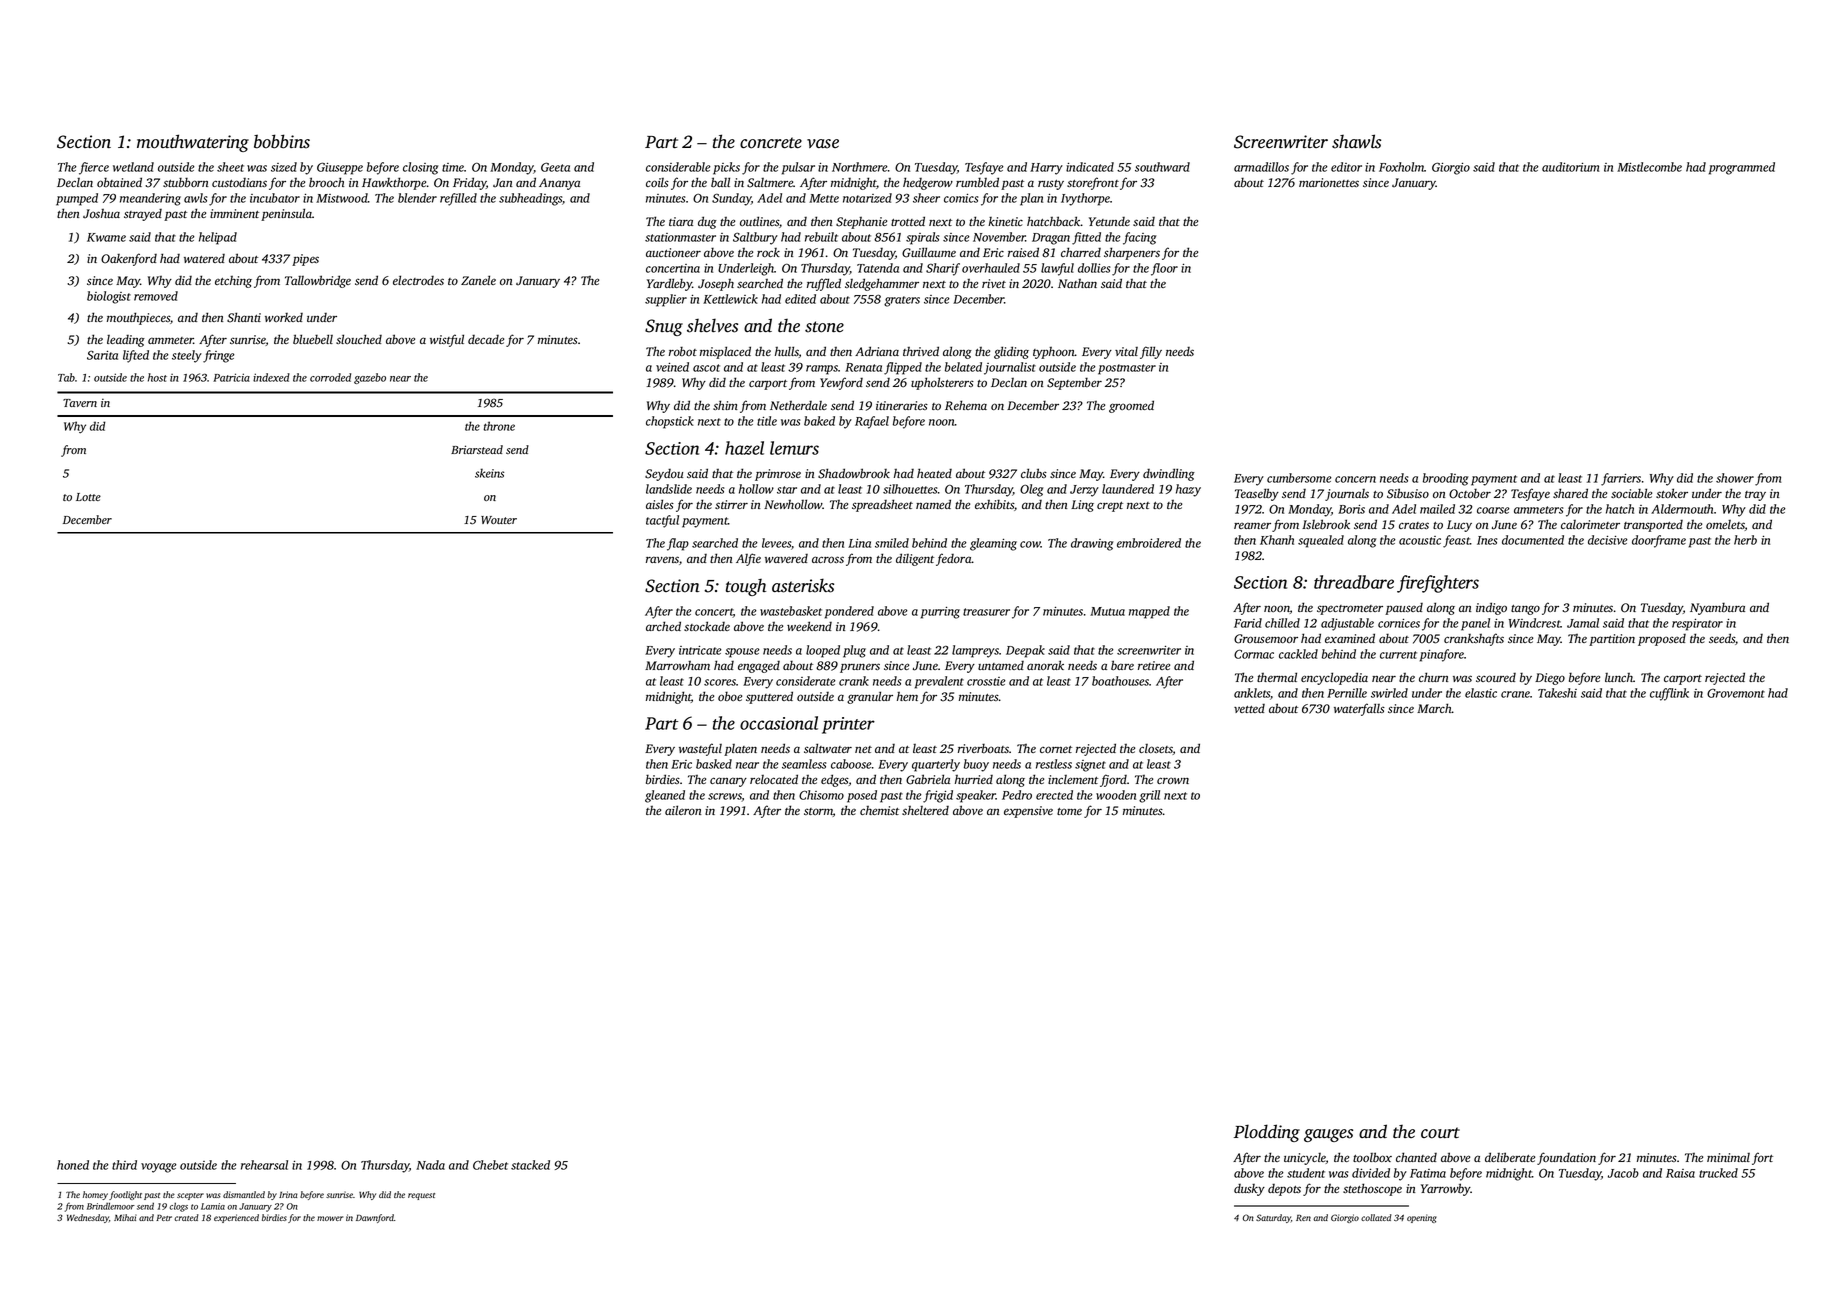 Image resolution: width=1847 pixels, height=1306 pixels. What do you see at coordinates (771, 143) in the page?
I see `concrete` at bounding box center [771, 143].
